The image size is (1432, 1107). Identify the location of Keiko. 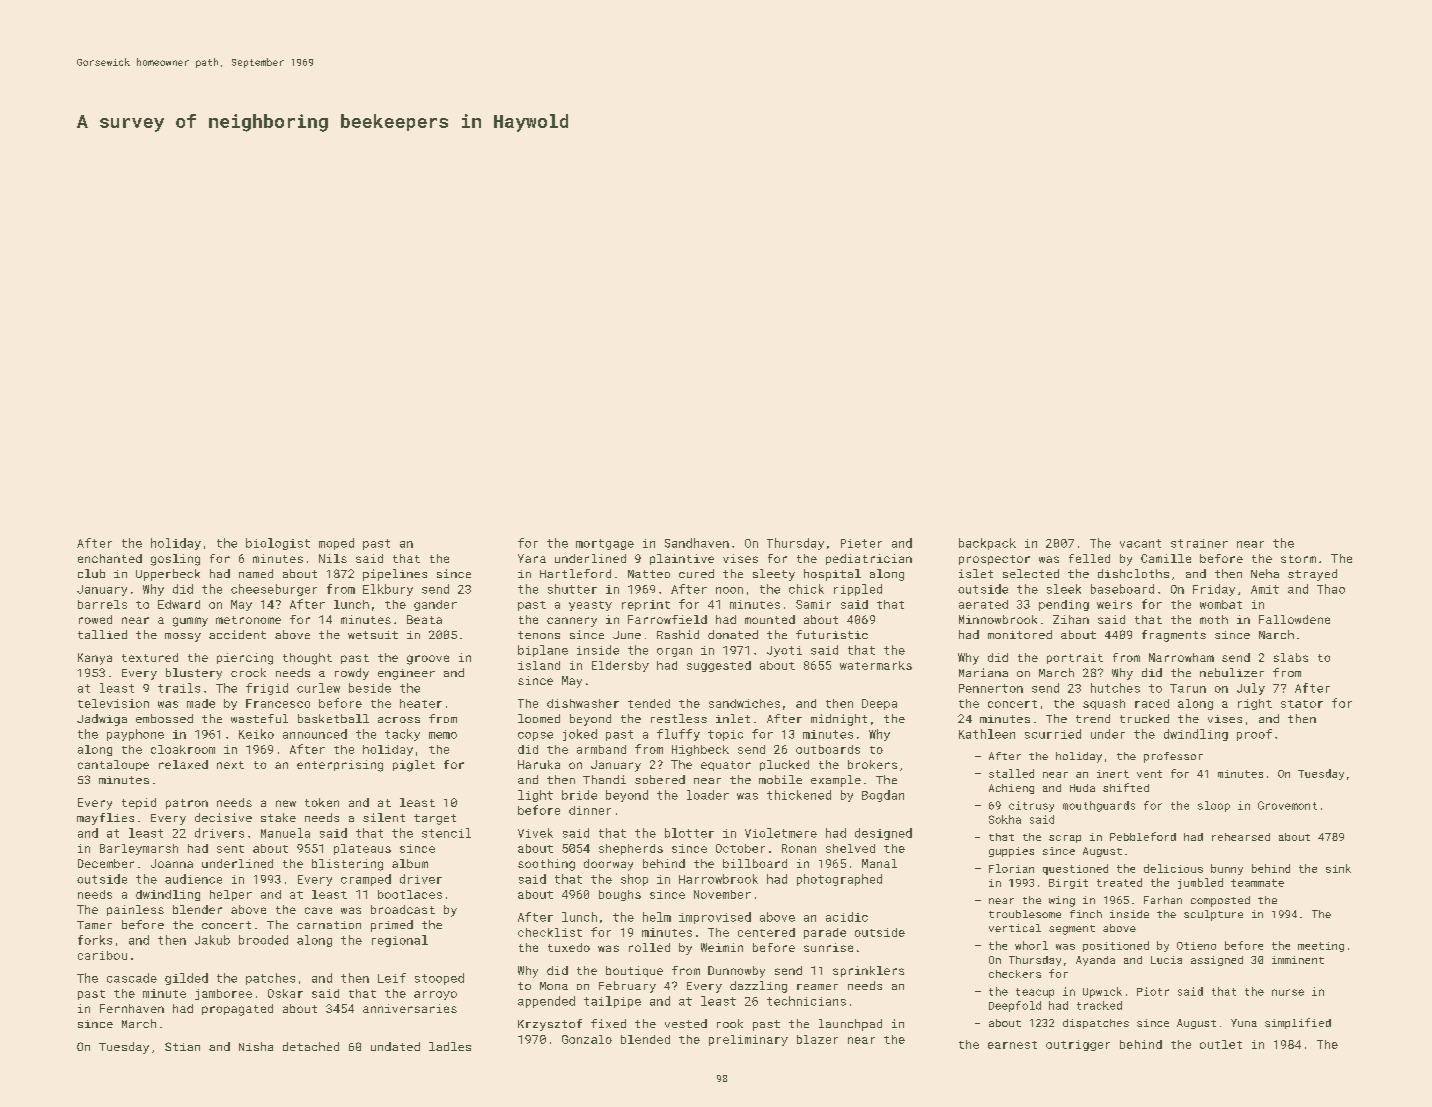
(256, 734).
